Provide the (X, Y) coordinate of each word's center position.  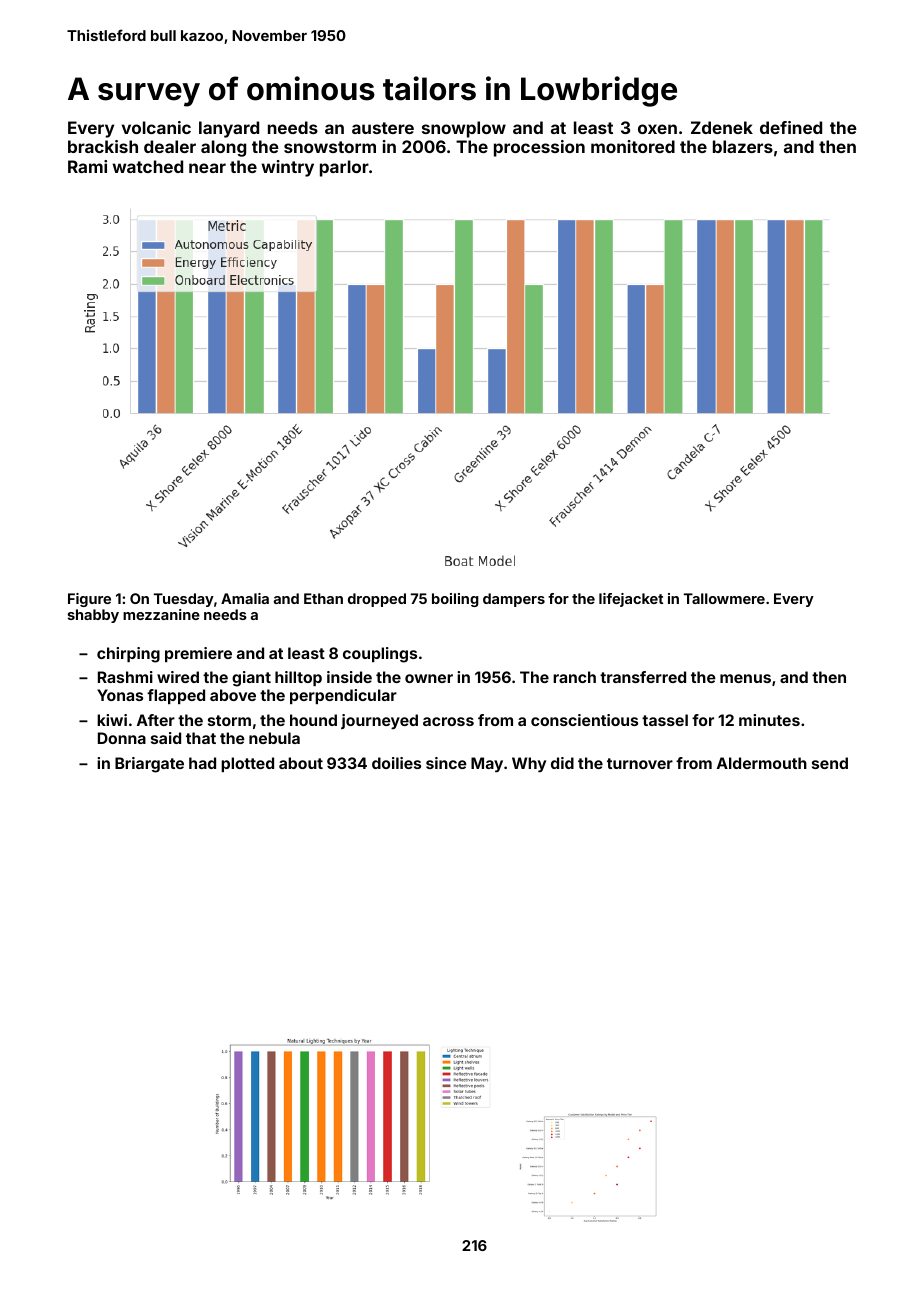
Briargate (149, 765)
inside (349, 677)
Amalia (245, 598)
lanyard (229, 129)
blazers (743, 146)
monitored (633, 146)
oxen (657, 129)
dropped (377, 600)
